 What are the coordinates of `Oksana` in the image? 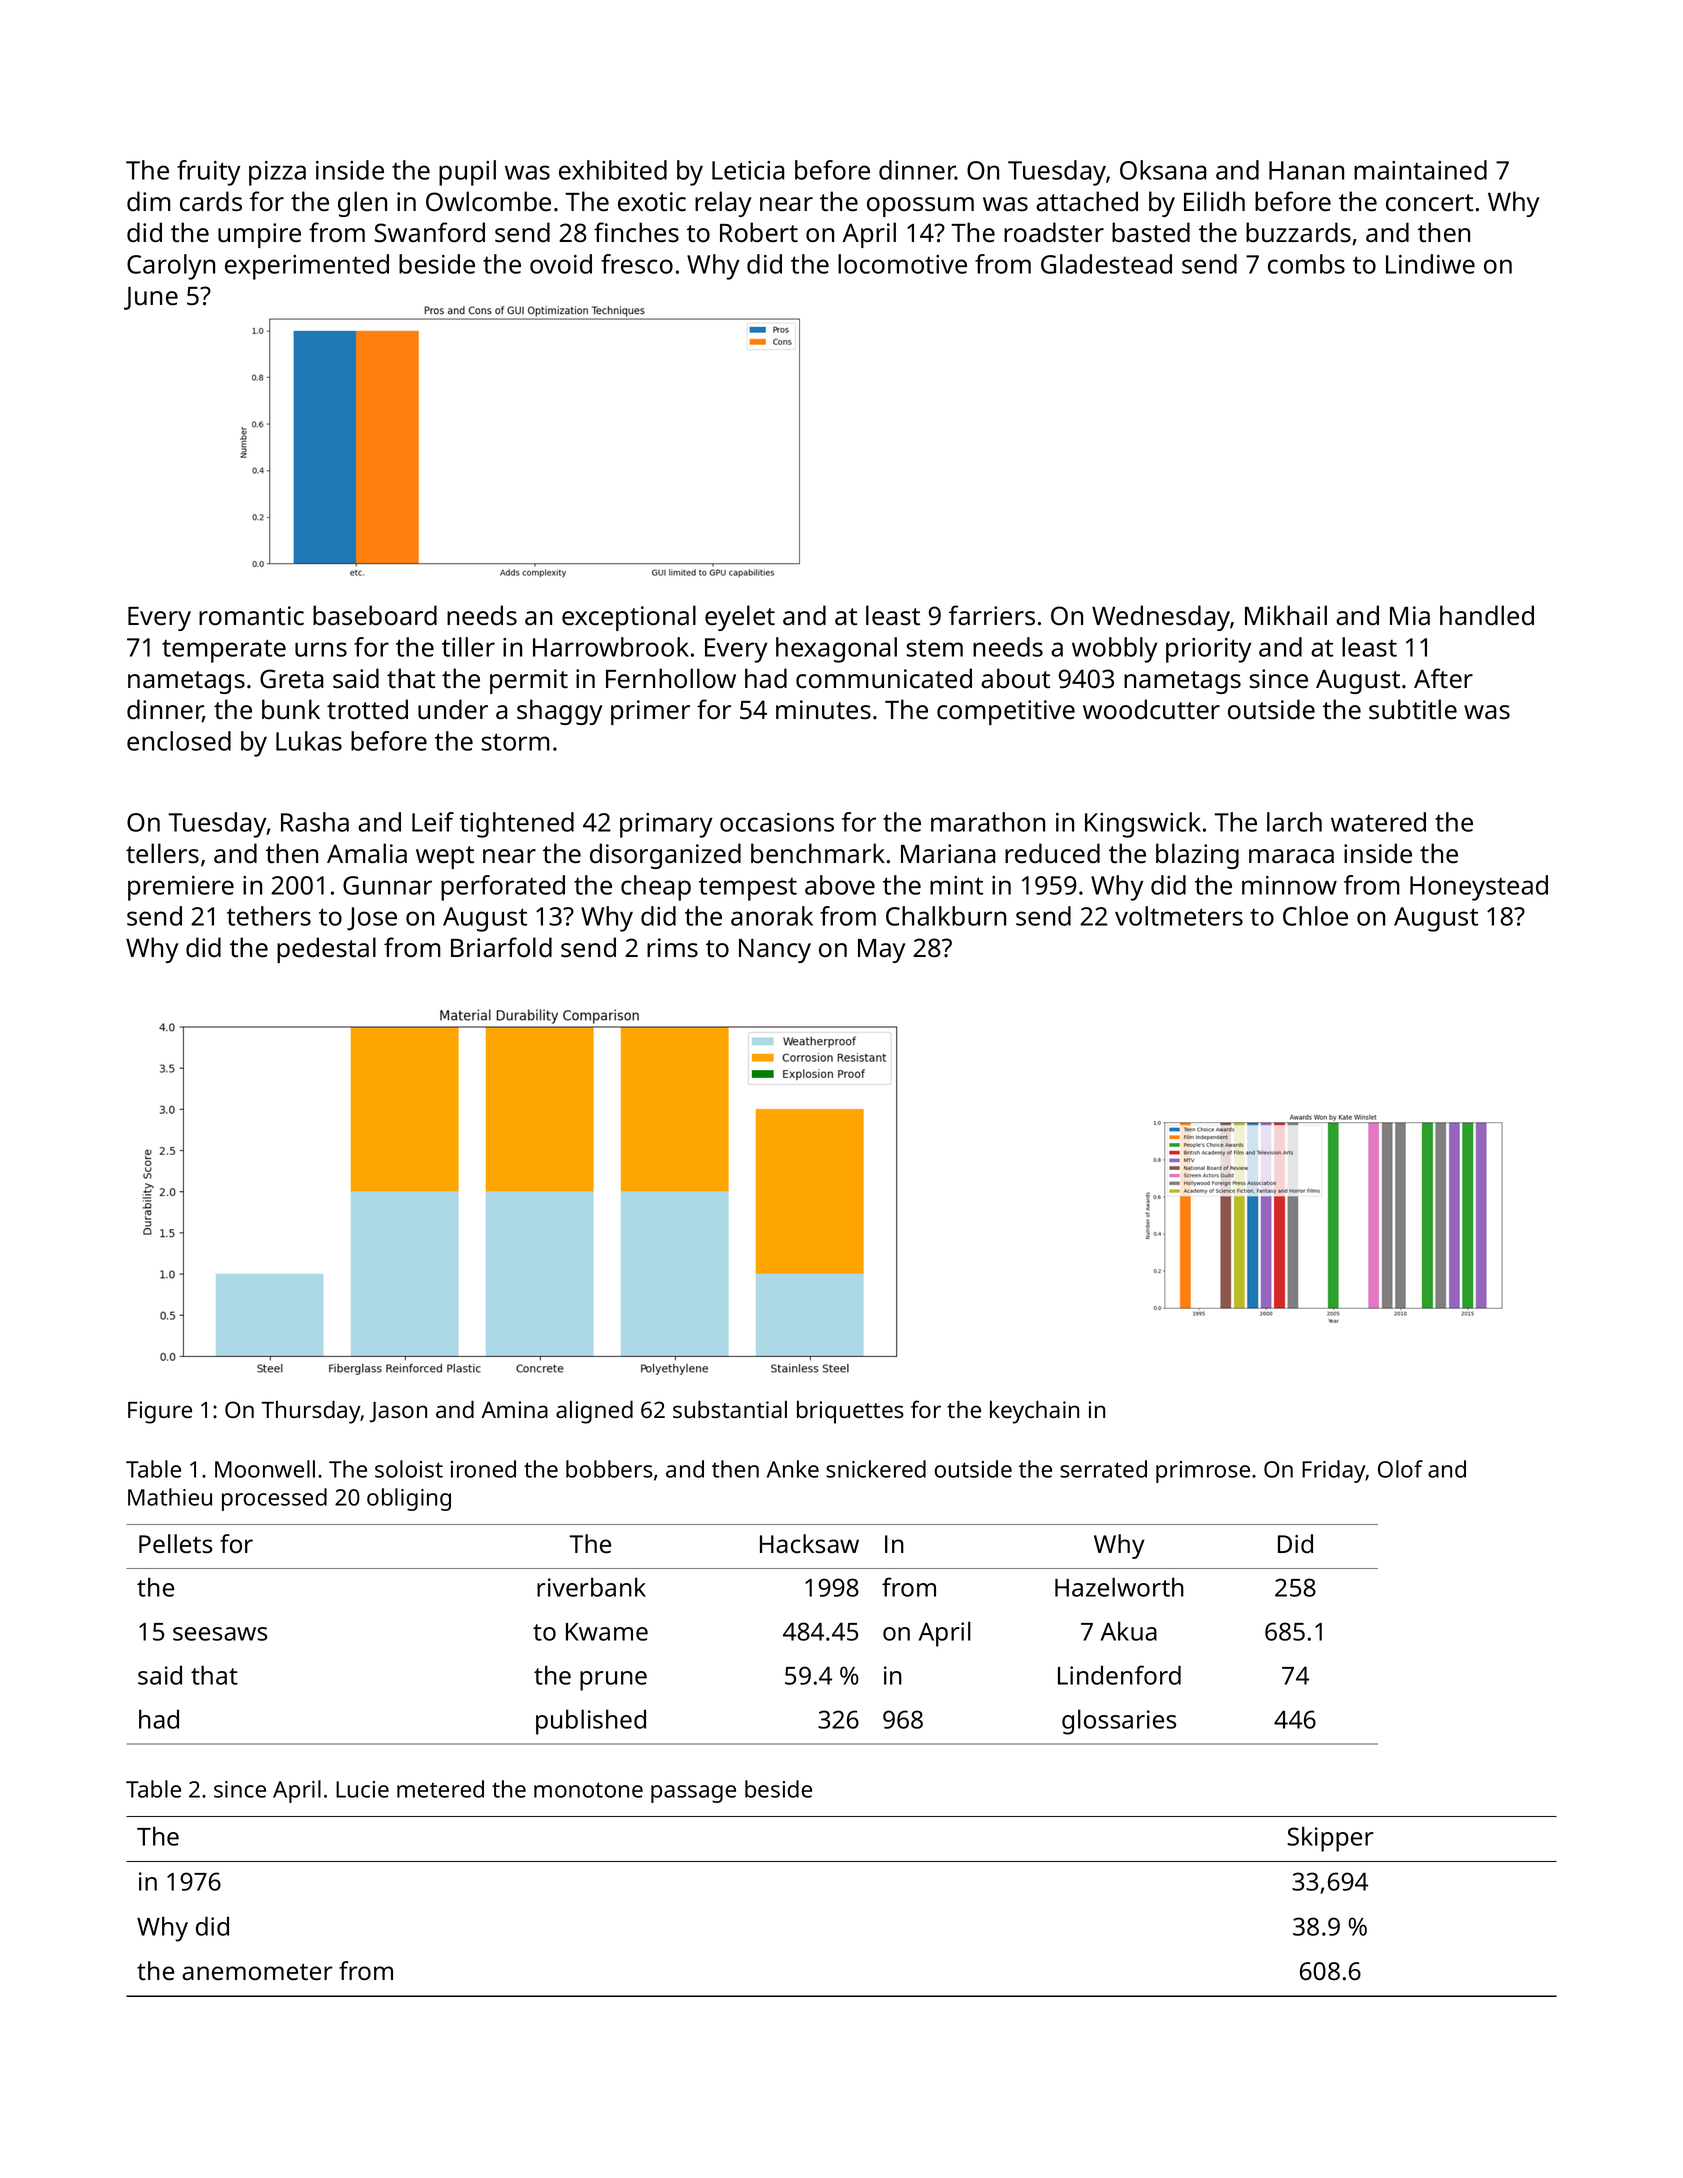 It's located at (1163, 170).
